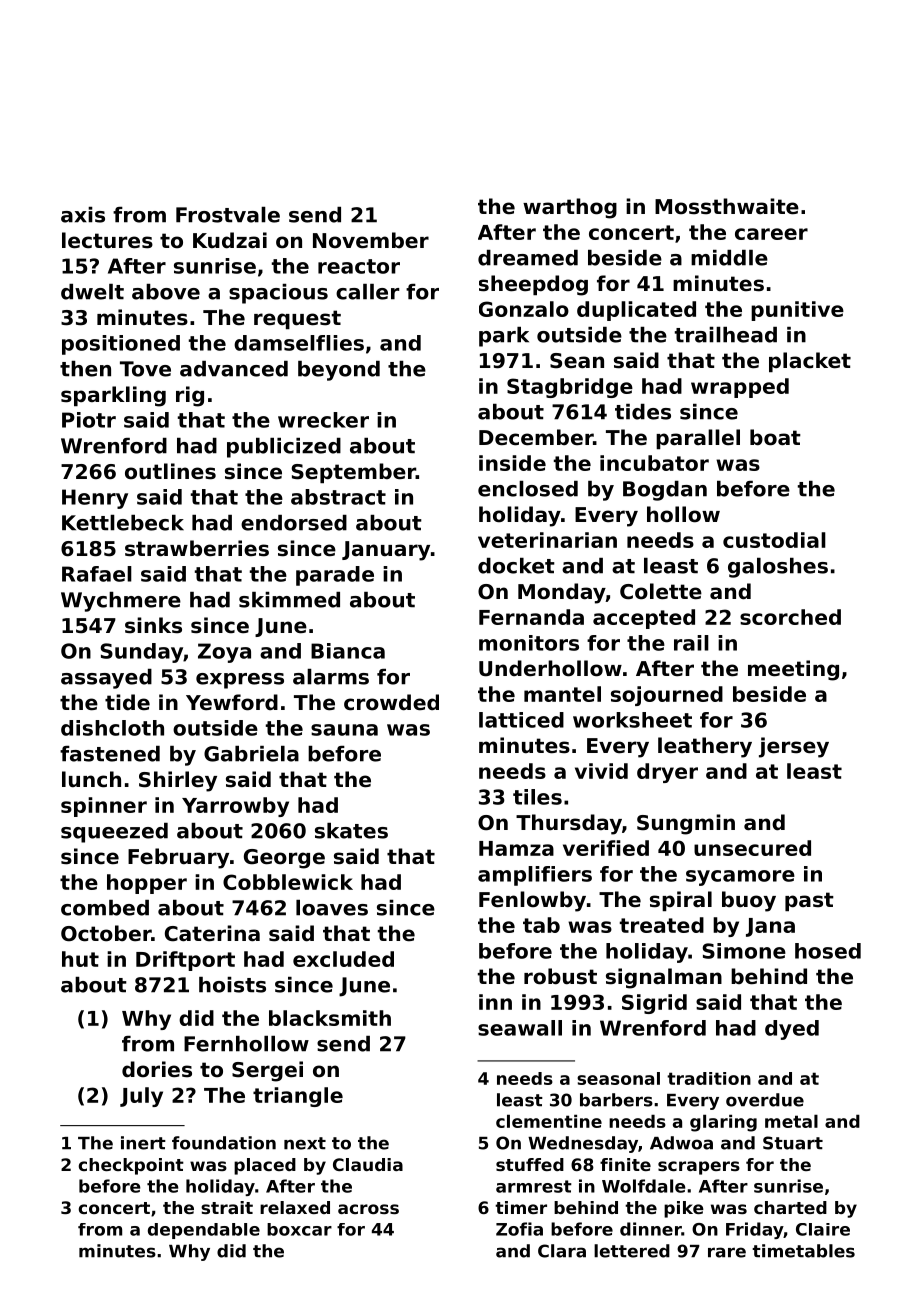 The height and width of the screenshot is (1311, 924). What do you see at coordinates (654, 463) in the screenshot?
I see `incubator` at bounding box center [654, 463].
